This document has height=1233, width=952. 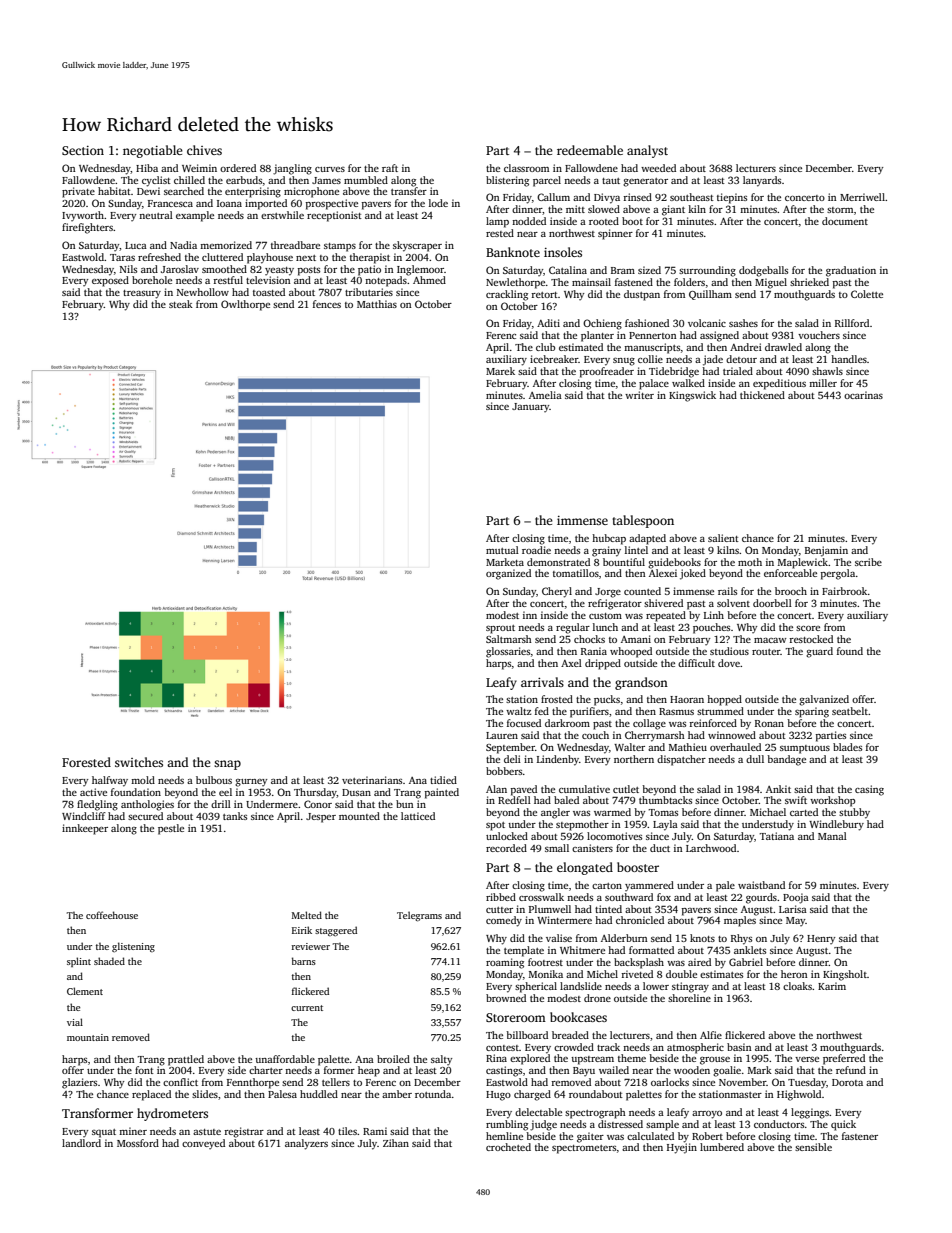 I want to click on Clement, so click(x=85, y=991).
